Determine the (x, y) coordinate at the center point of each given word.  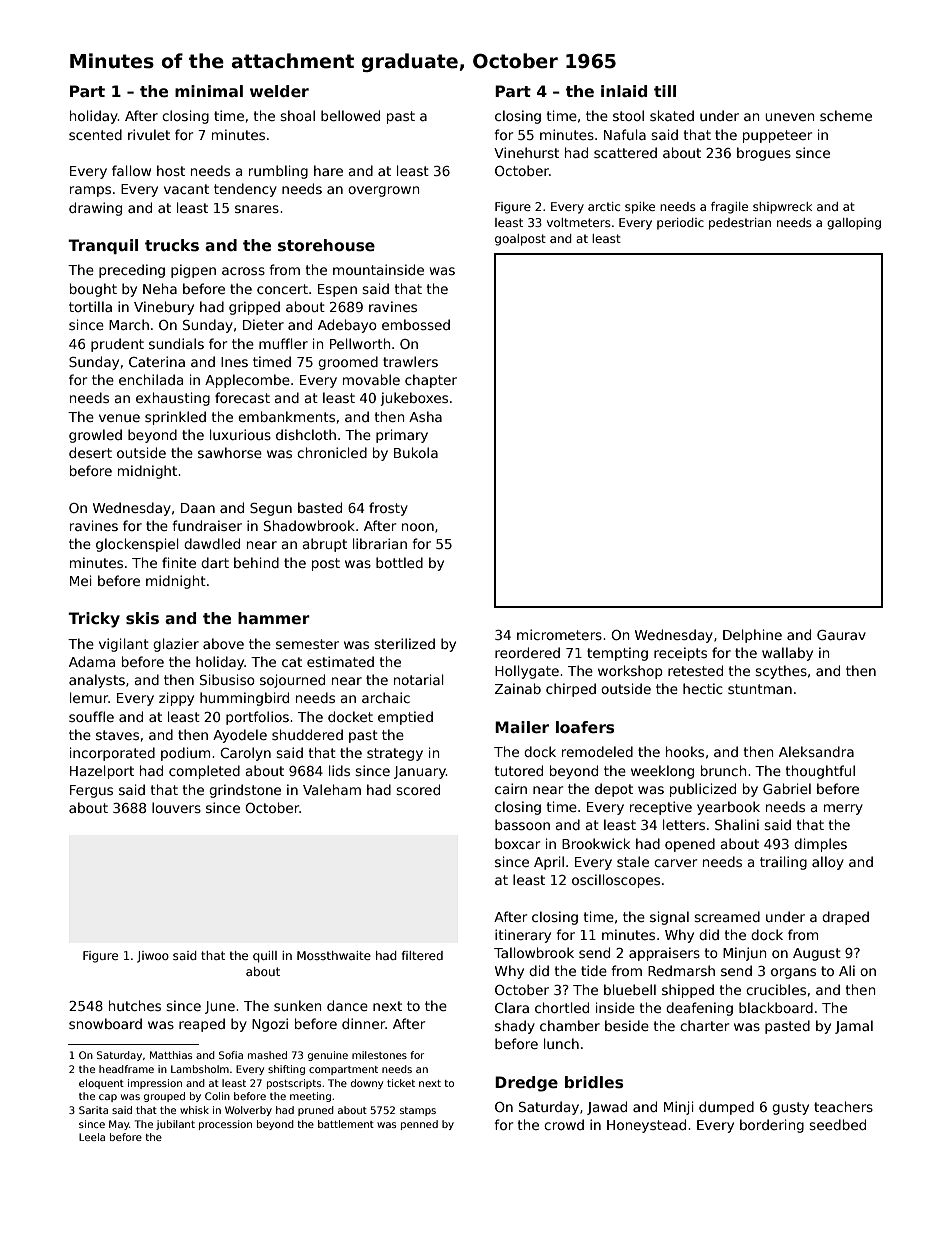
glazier (176, 645)
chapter (431, 381)
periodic (680, 224)
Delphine (752, 636)
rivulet (149, 134)
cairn (511, 788)
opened (690, 845)
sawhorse (230, 452)
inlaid (624, 91)
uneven (789, 117)
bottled (399, 562)
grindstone (245, 791)
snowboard (105, 1023)
